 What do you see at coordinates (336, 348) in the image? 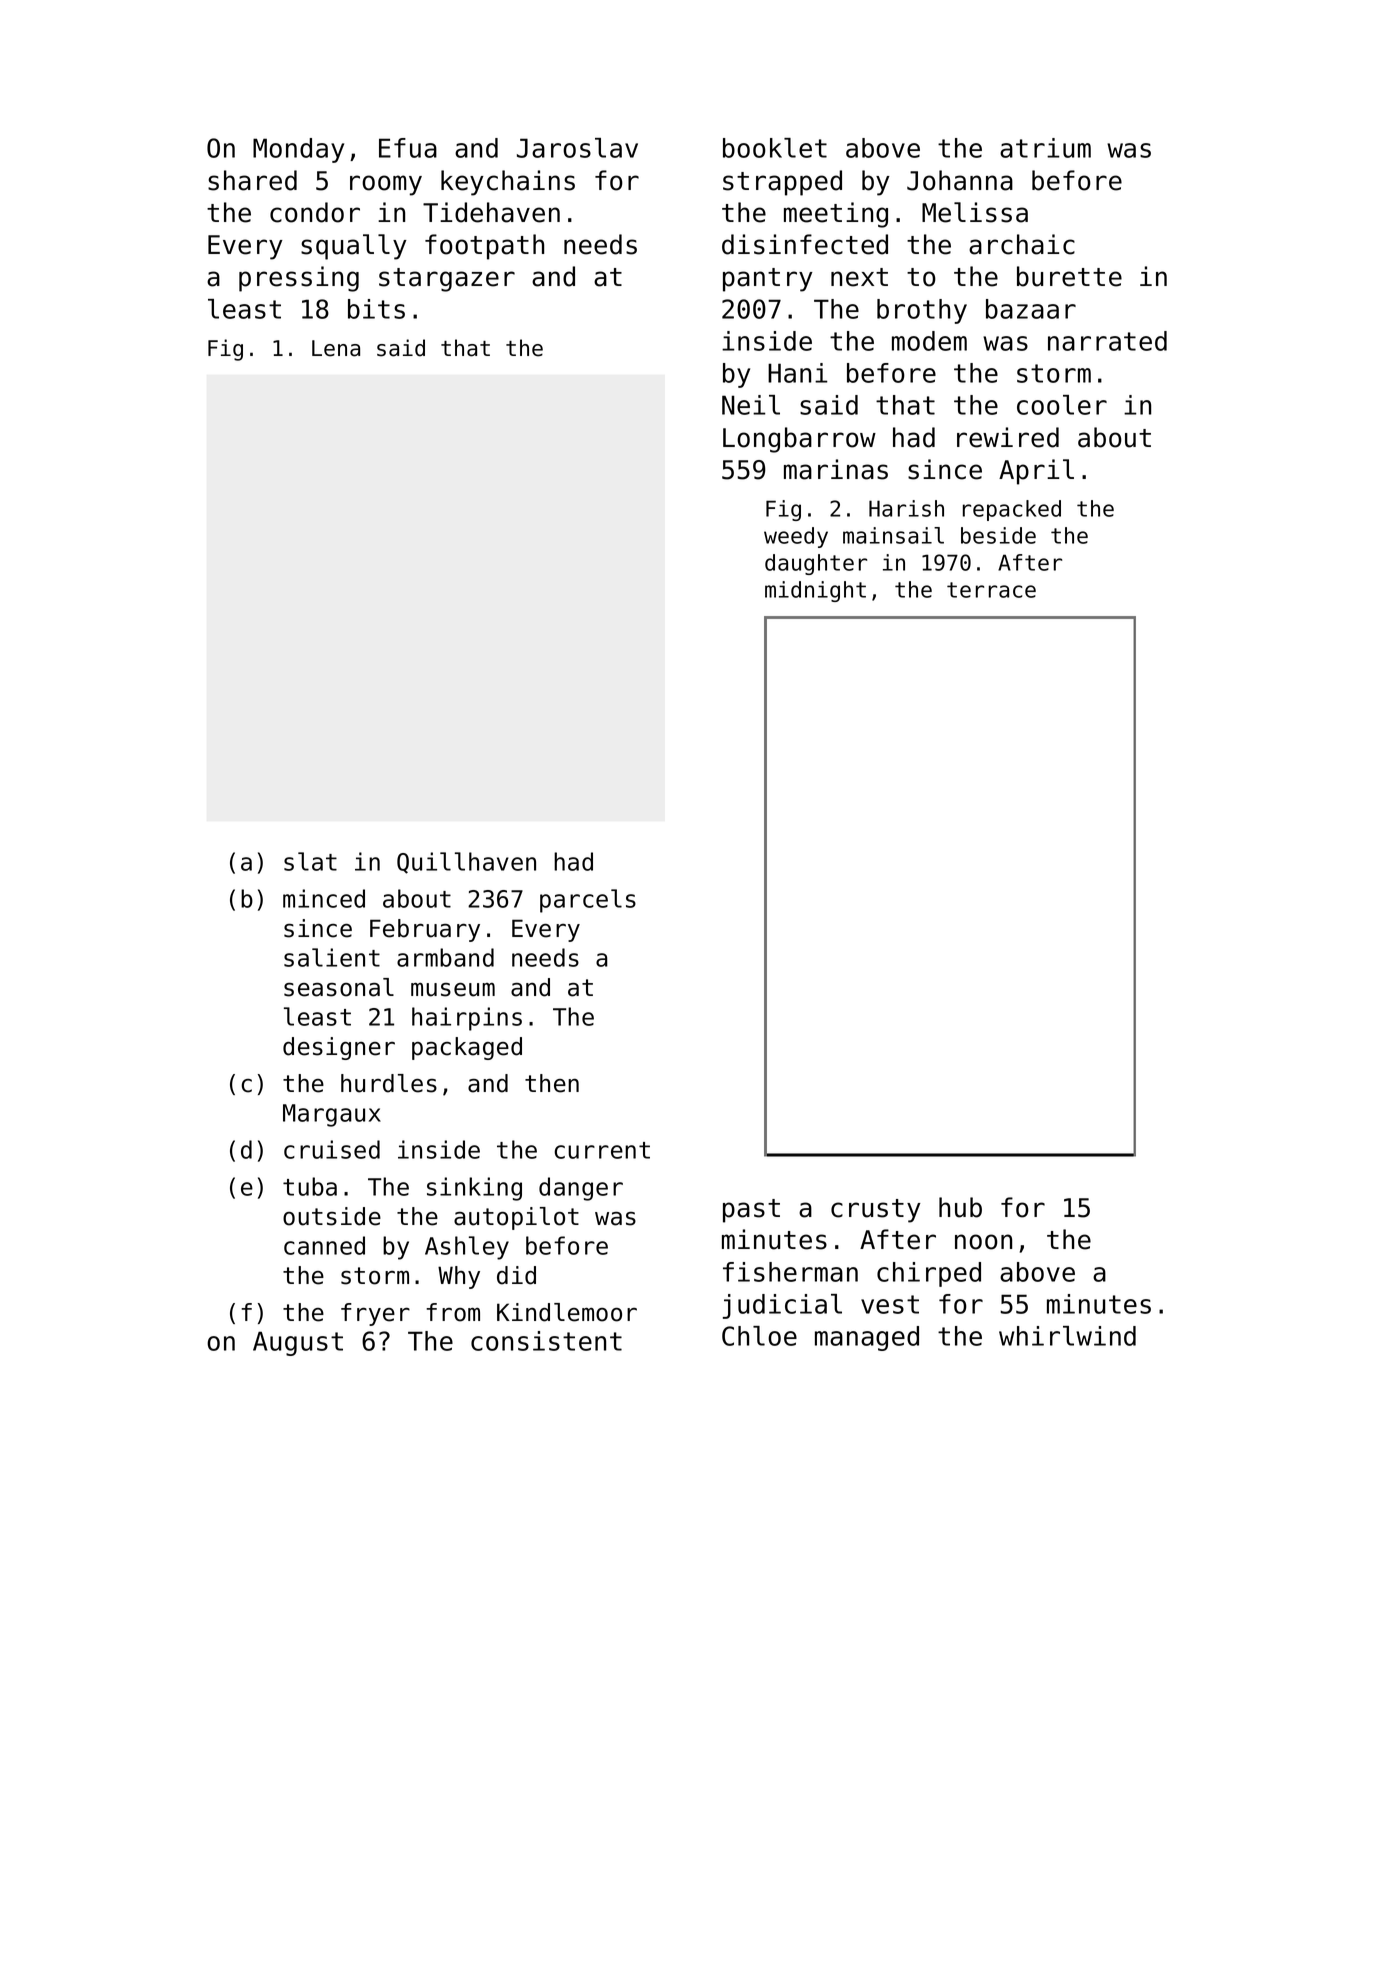
I see `Lena` at bounding box center [336, 348].
